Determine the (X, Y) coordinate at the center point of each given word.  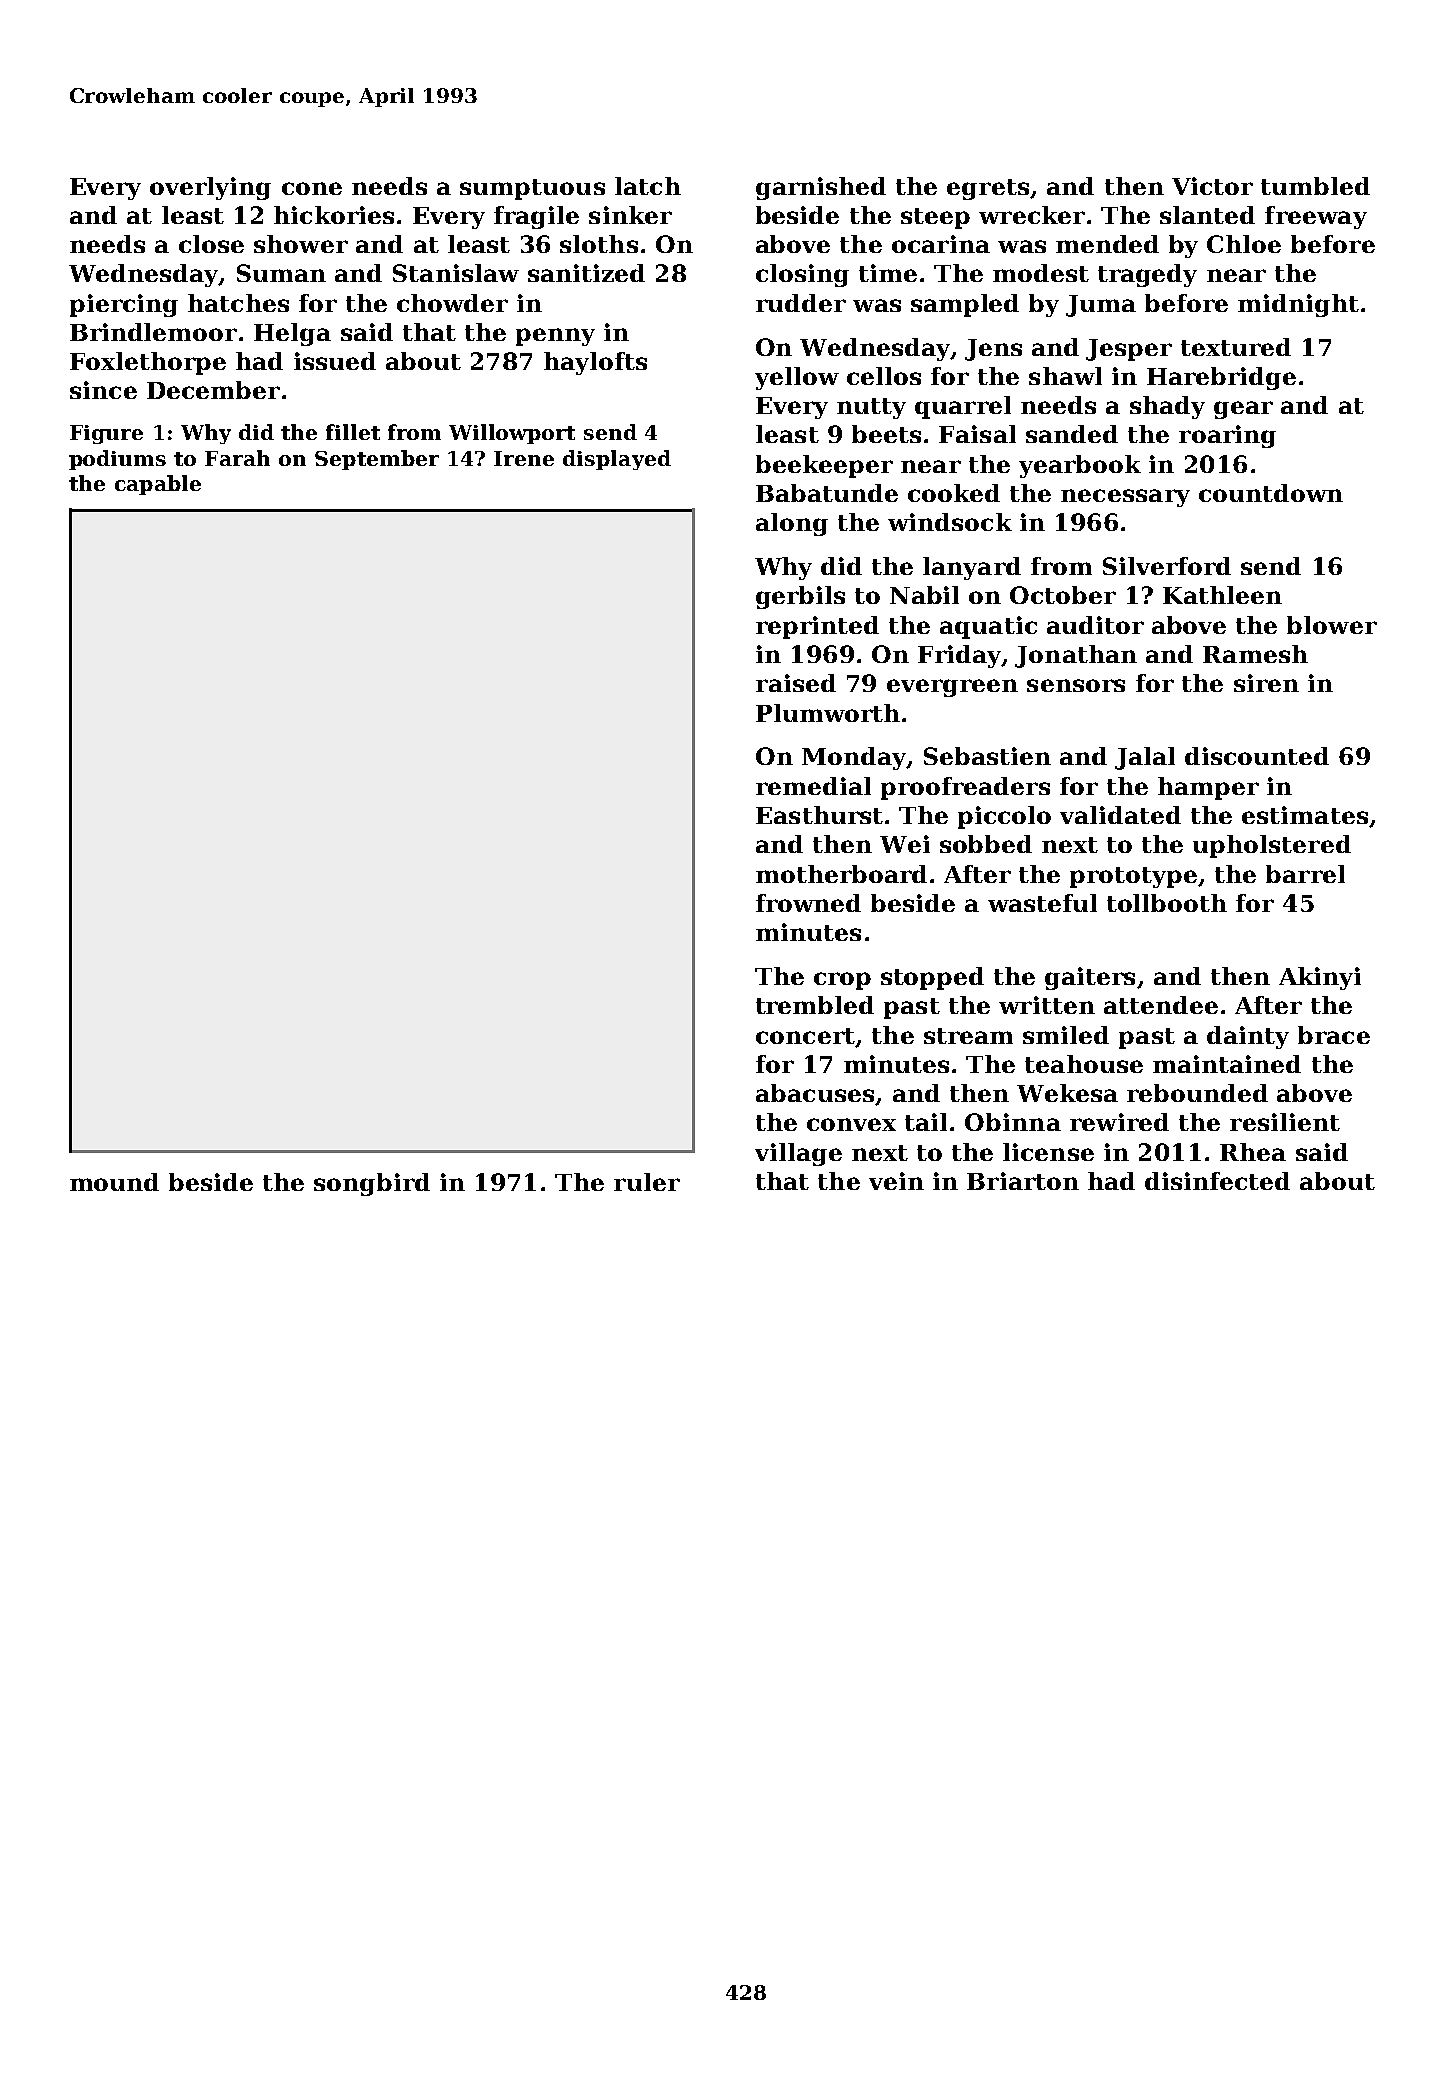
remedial (813, 786)
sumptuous (532, 189)
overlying (210, 188)
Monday (854, 758)
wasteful (1042, 903)
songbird (372, 1184)
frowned (808, 903)
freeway (1316, 217)
